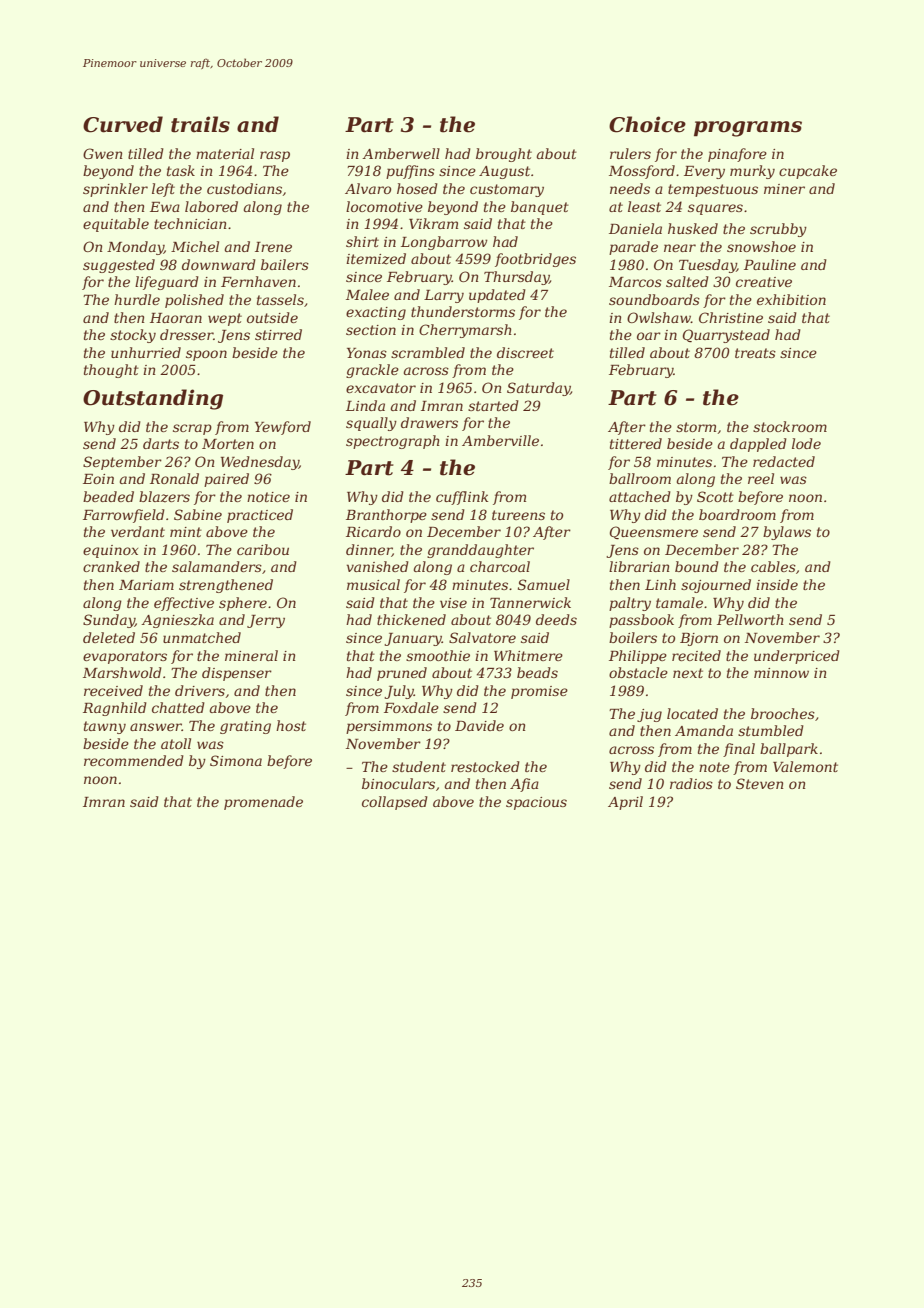 The width and height of the image is (924, 1308). I want to click on Malee, so click(367, 294).
